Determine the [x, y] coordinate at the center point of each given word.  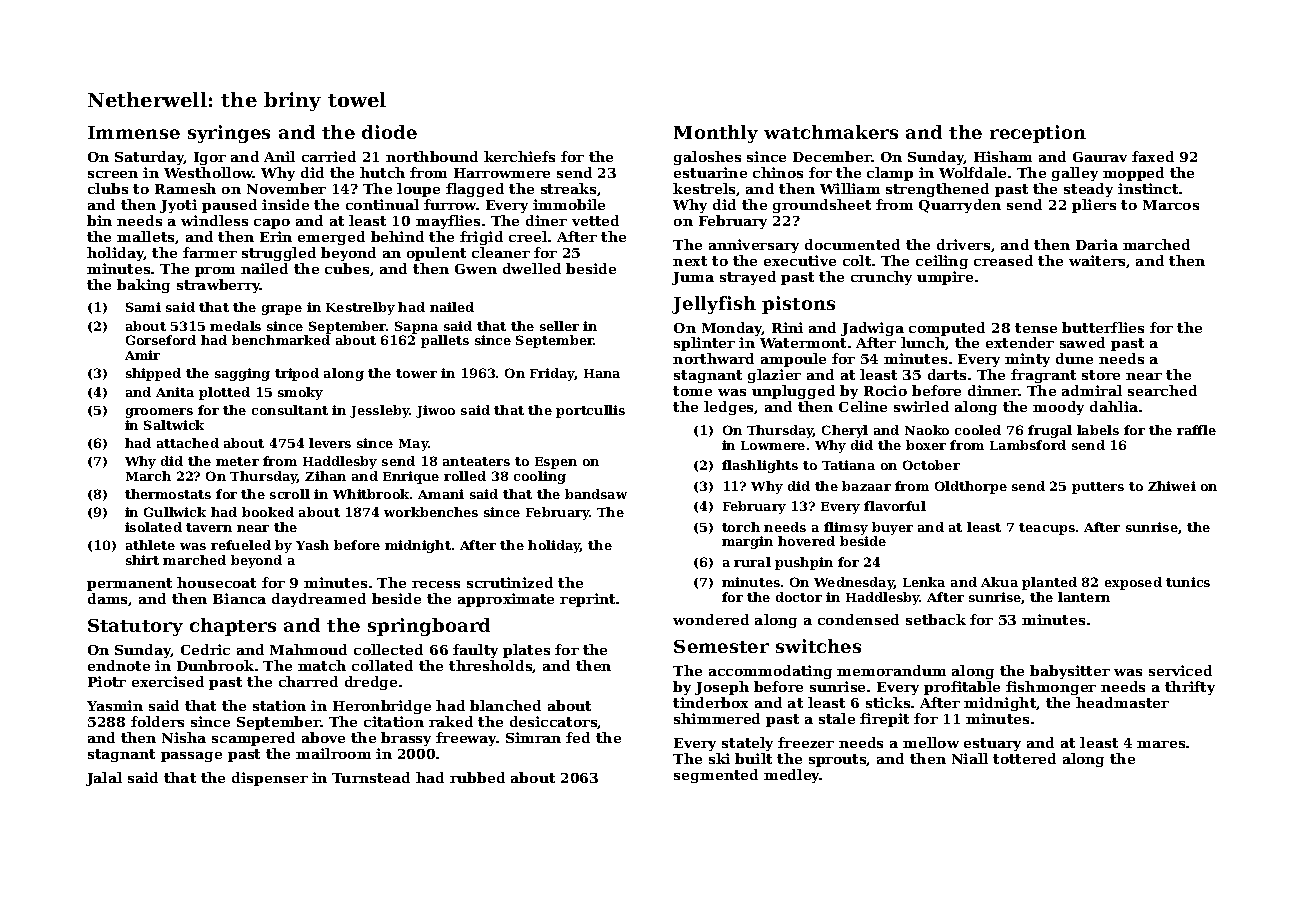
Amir [142, 355]
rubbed [477, 777]
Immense [134, 132]
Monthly [716, 134]
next [690, 261]
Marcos [1171, 205]
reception [1038, 134]
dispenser [270, 779]
